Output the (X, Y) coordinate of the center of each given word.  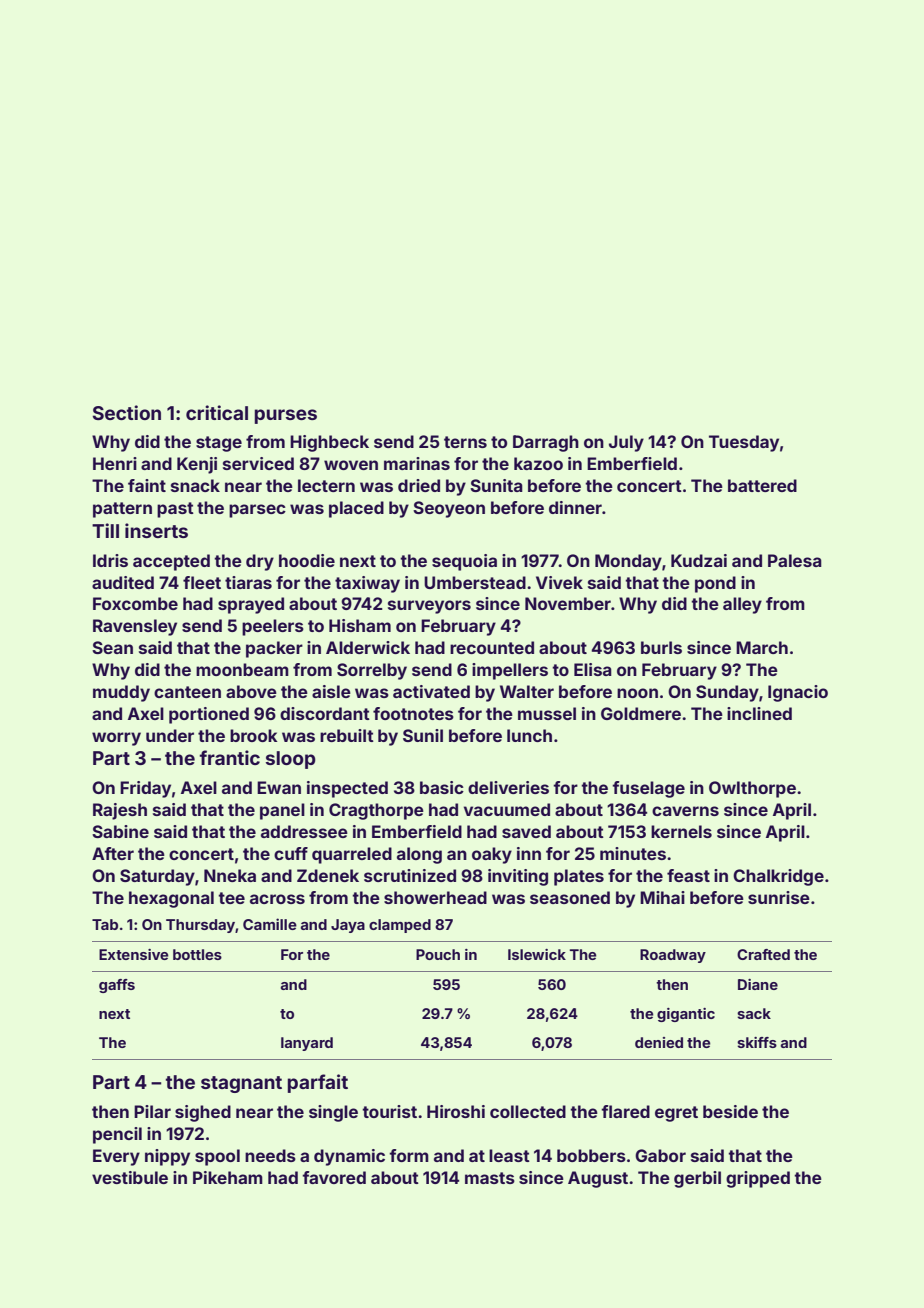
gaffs (117, 986)
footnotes (413, 713)
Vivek (559, 582)
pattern (122, 510)
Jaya (348, 926)
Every (116, 1157)
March (762, 647)
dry (260, 562)
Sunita (496, 485)
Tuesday (744, 443)
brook (254, 735)
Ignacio (798, 693)
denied (659, 1042)
